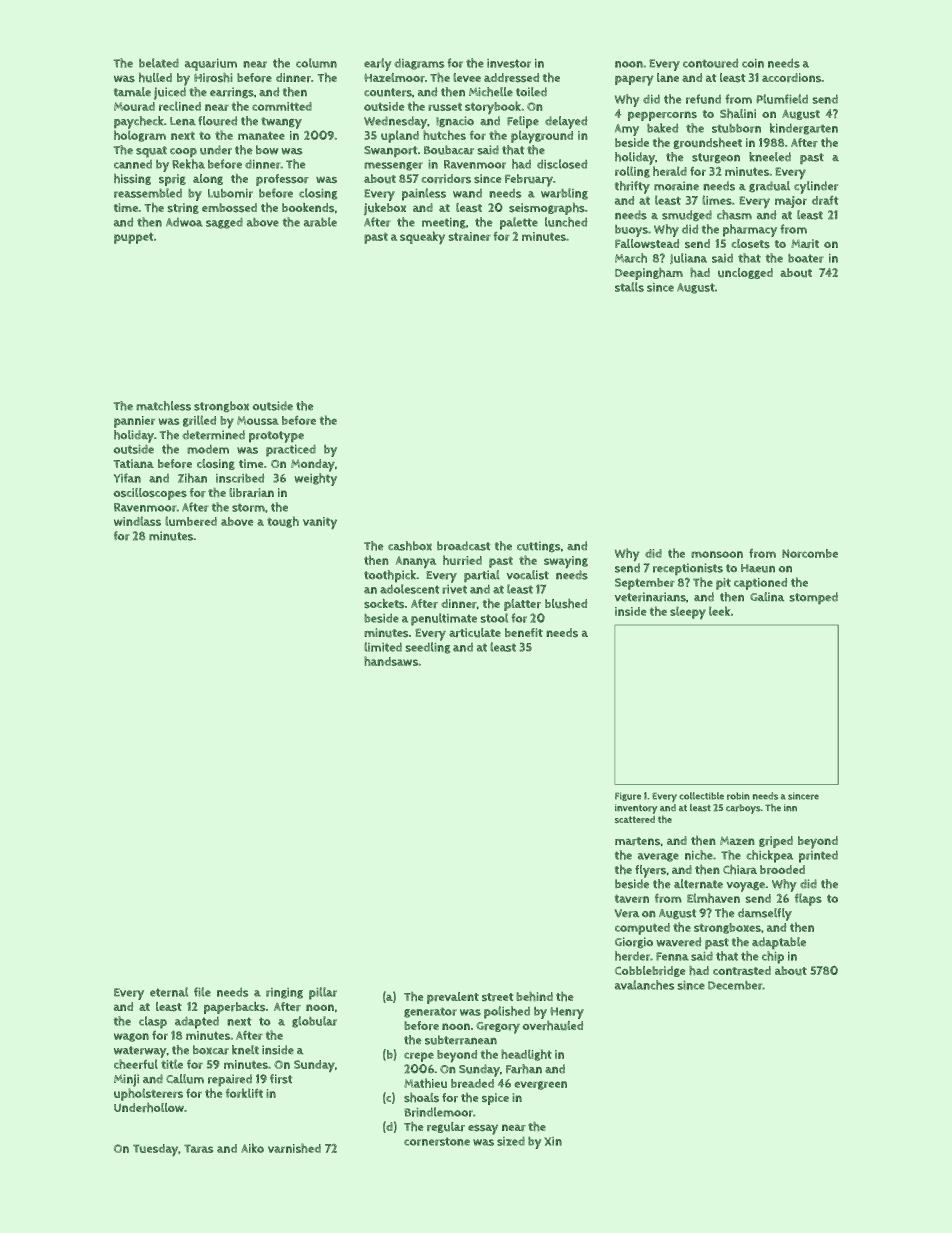 This screenshot has width=952, height=1233. Describe the element at coordinates (320, 523) in the screenshot. I see `vanity` at that location.
